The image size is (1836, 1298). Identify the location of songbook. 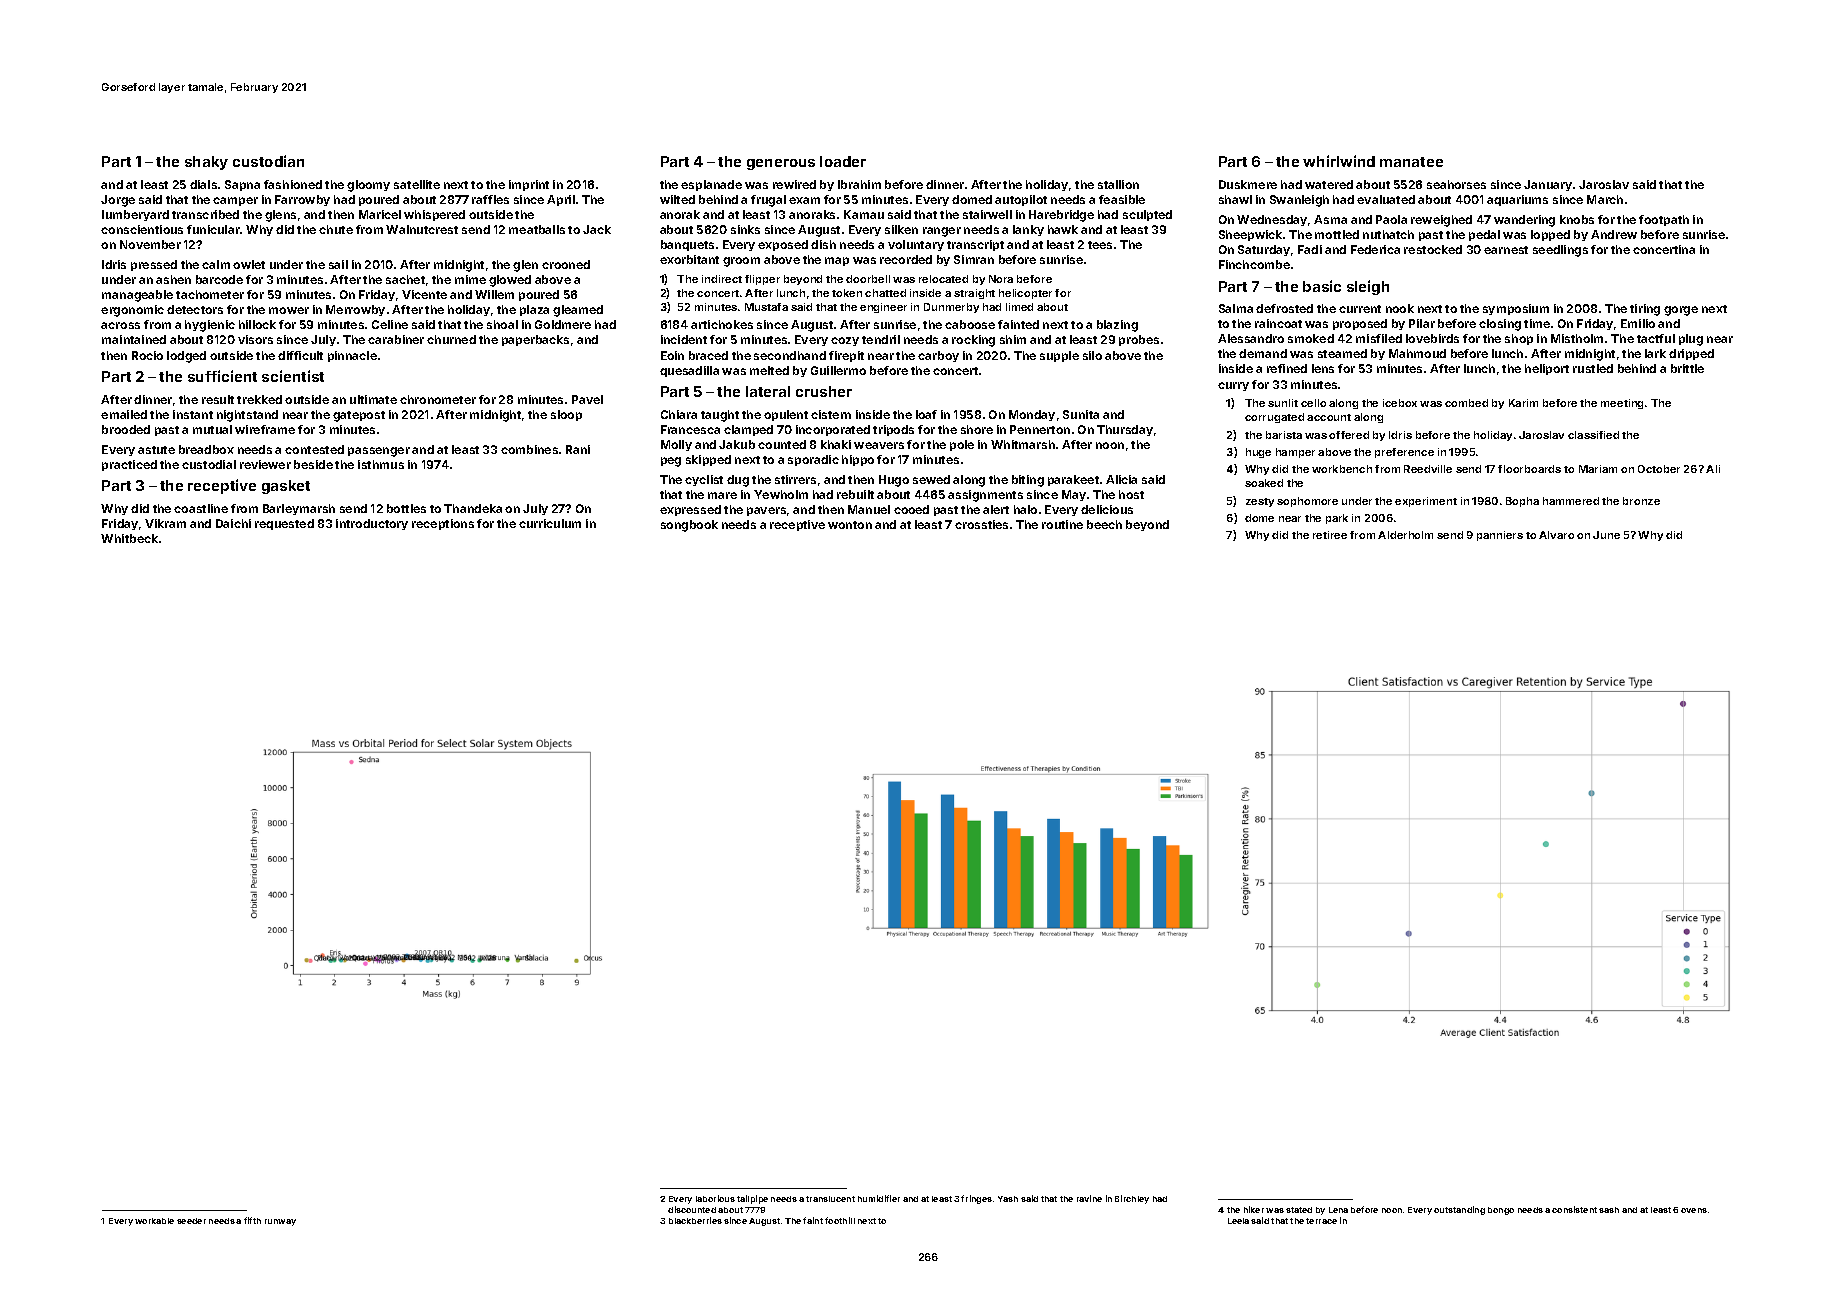
(689, 526).
